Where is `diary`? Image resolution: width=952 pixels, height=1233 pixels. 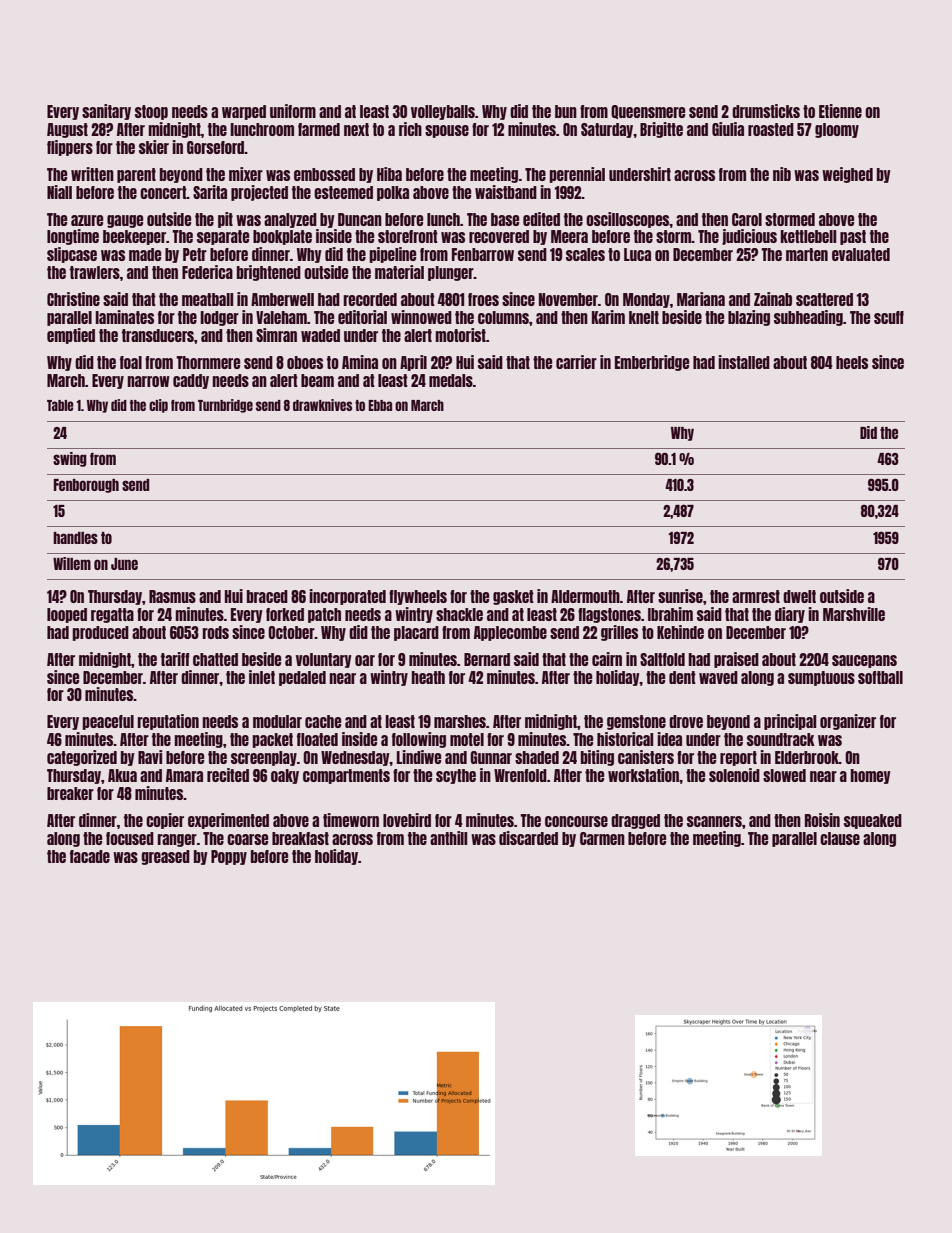
diary is located at coordinates (790, 615).
